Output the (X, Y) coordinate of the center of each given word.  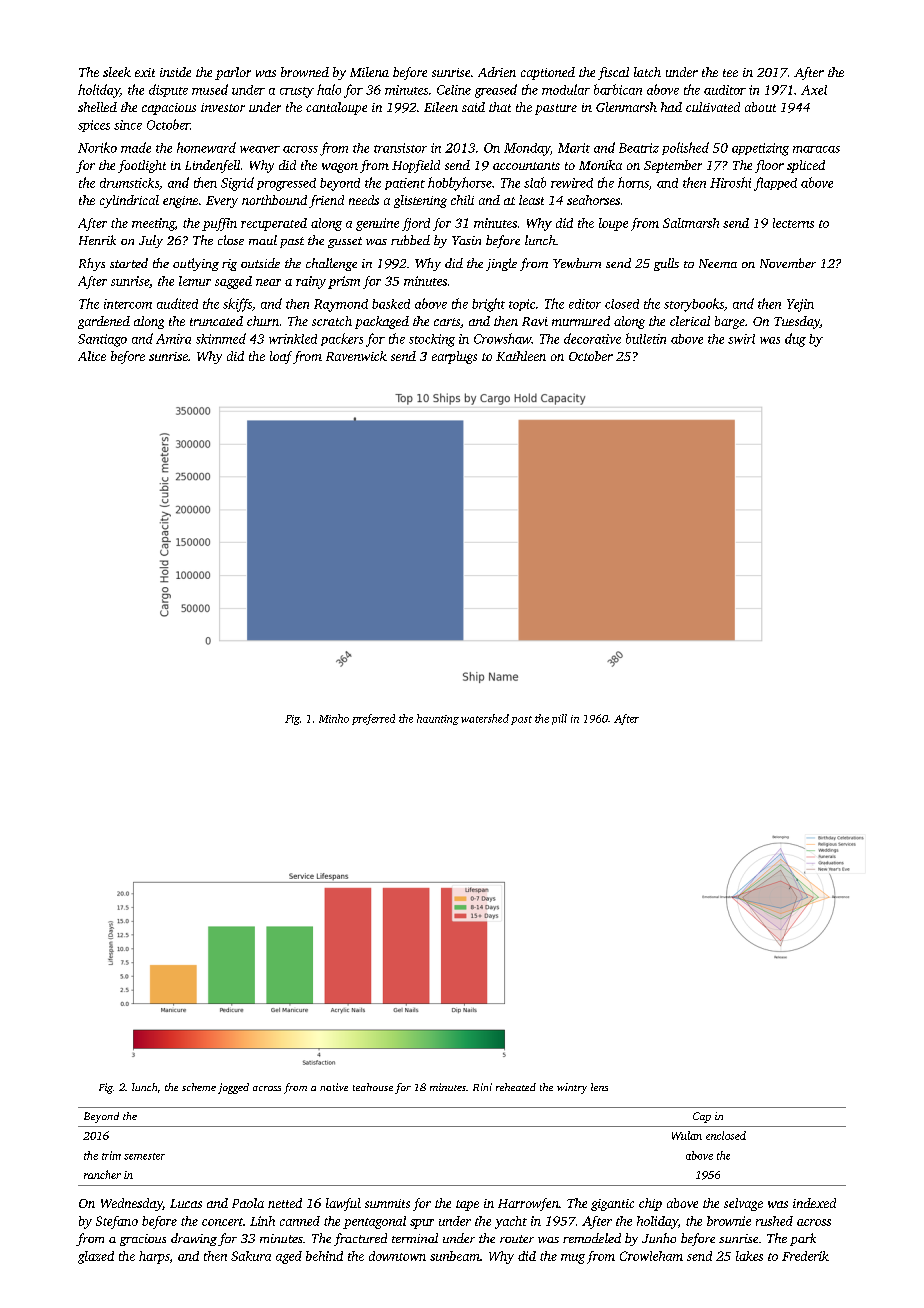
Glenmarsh (626, 107)
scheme (199, 1087)
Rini (482, 1087)
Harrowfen (528, 1204)
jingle (501, 264)
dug (795, 340)
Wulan (687, 1135)
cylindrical (129, 201)
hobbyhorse (460, 184)
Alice (92, 356)
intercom (128, 304)
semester (144, 1156)
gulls (666, 264)
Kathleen (521, 356)
